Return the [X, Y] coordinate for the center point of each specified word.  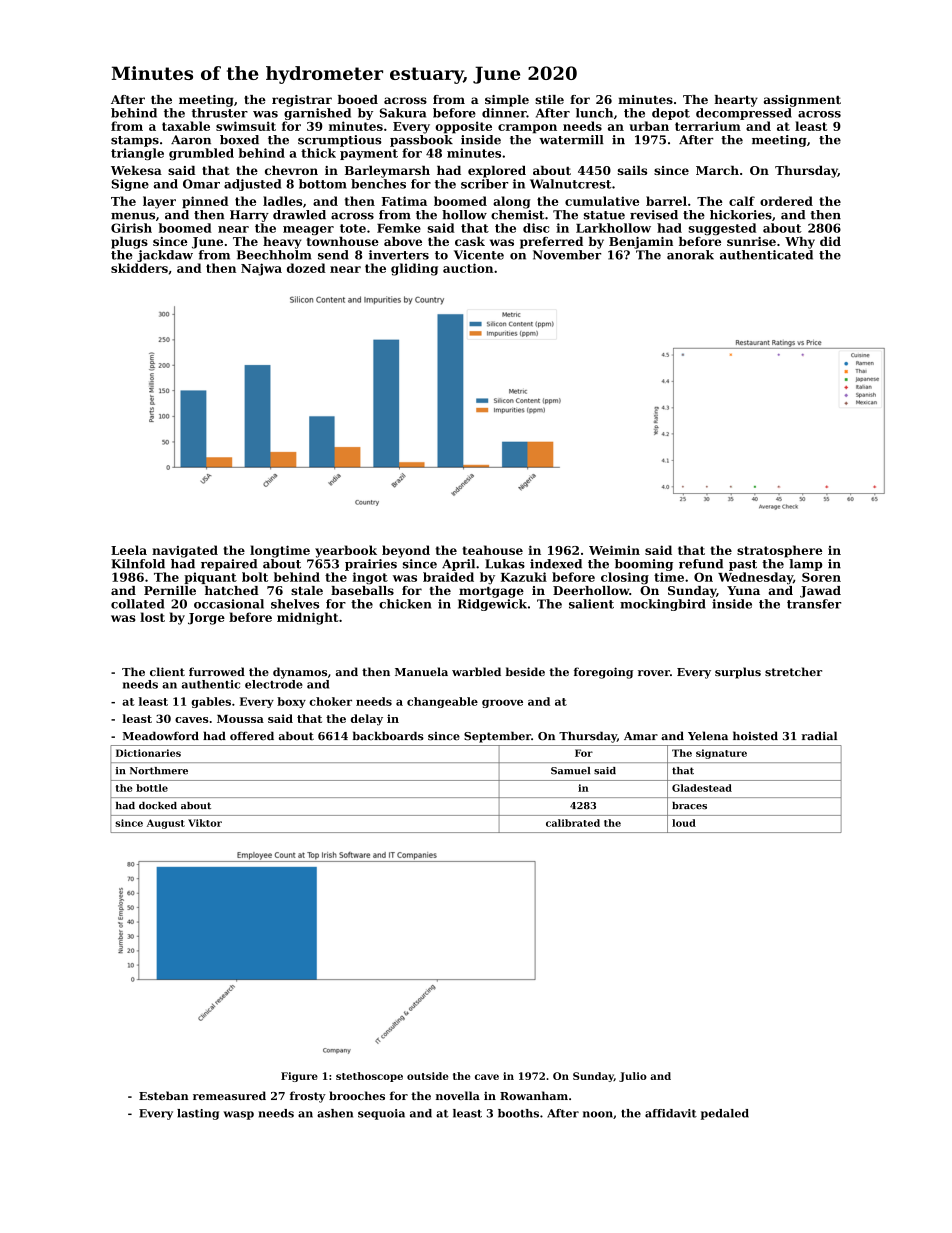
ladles [282, 201]
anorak [690, 255]
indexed [556, 564]
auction [468, 268]
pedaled [725, 1114]
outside [427, 1076]
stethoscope [369, 1077]
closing [625, 578]
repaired [229, 565]
